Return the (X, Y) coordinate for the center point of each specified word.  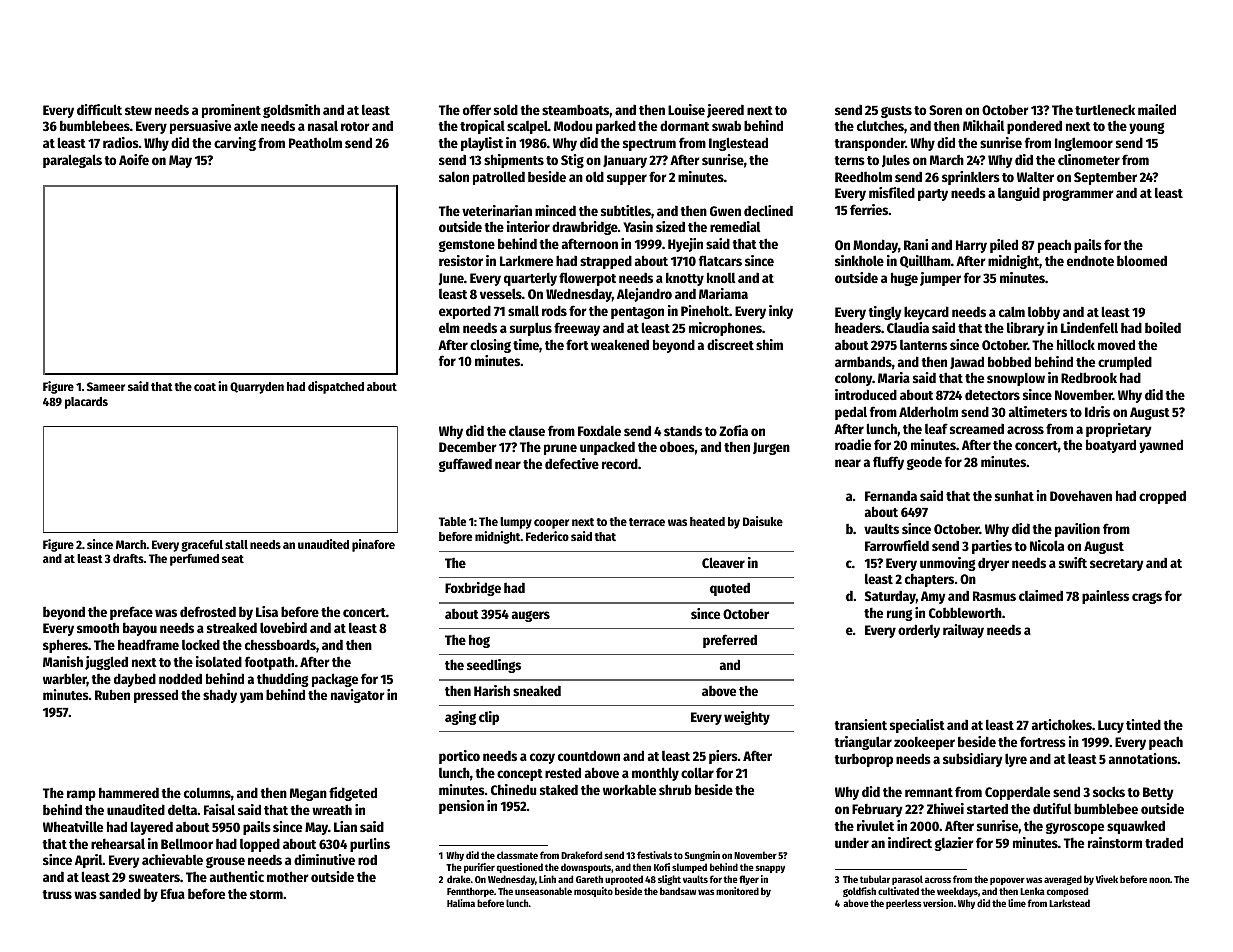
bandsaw (678, 891)
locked (201, 644)
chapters (929, 580)
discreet (730, 344)
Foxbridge (473, 589)
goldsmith (291, 111)
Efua (173, 893)
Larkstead (1069, 903)
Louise (686, 109)
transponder (869, 144)
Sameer (106, 386)
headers (858, 327)
